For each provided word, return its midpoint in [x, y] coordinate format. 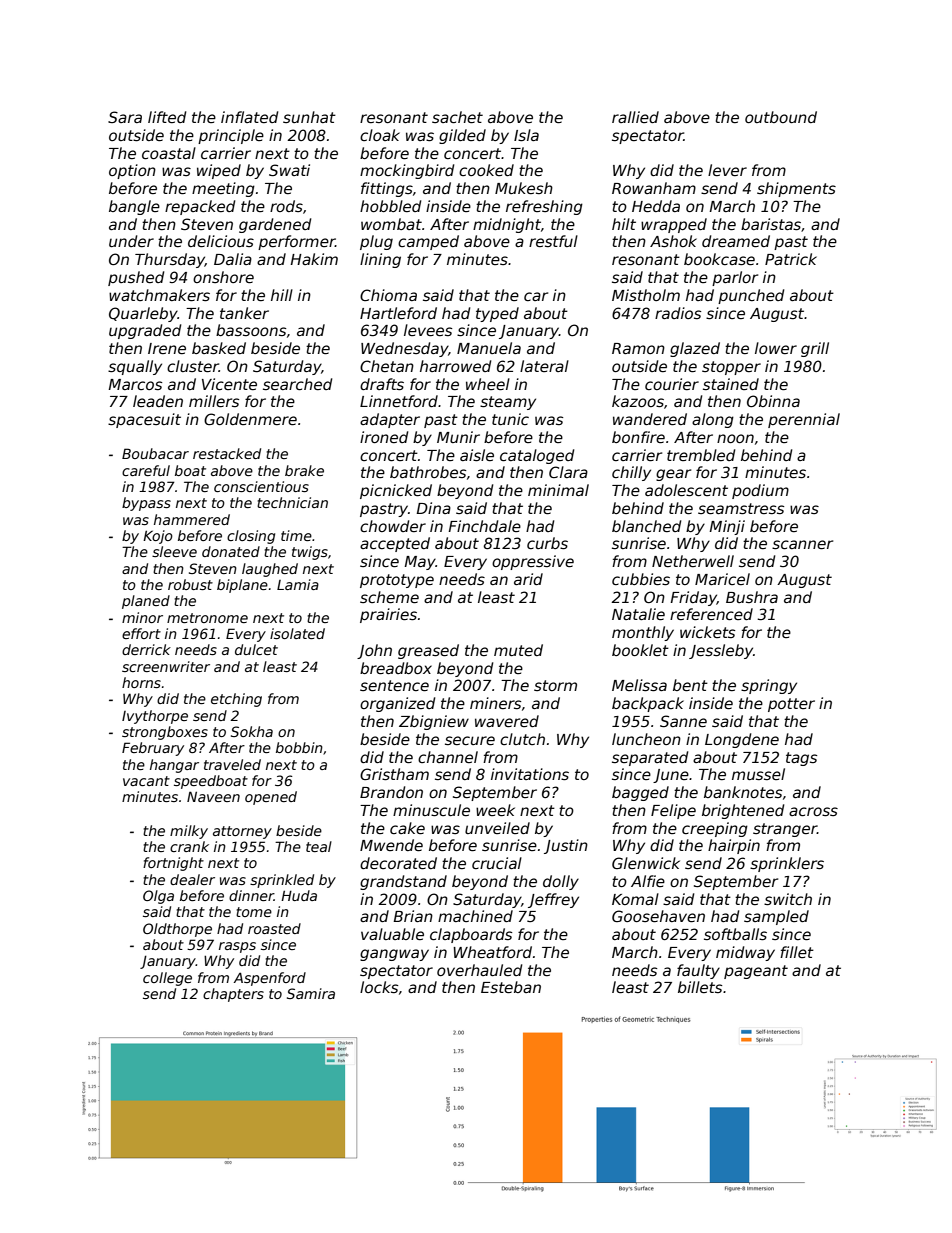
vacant [146, 781]
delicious [221, 241]
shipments [796, 189]
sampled [776, 917]
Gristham [394, 774]
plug [376, 242]
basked [219, 348]
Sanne [683, 721]
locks [379, 987]
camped [428, 242]
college [167, 979]
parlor [735, 278]
